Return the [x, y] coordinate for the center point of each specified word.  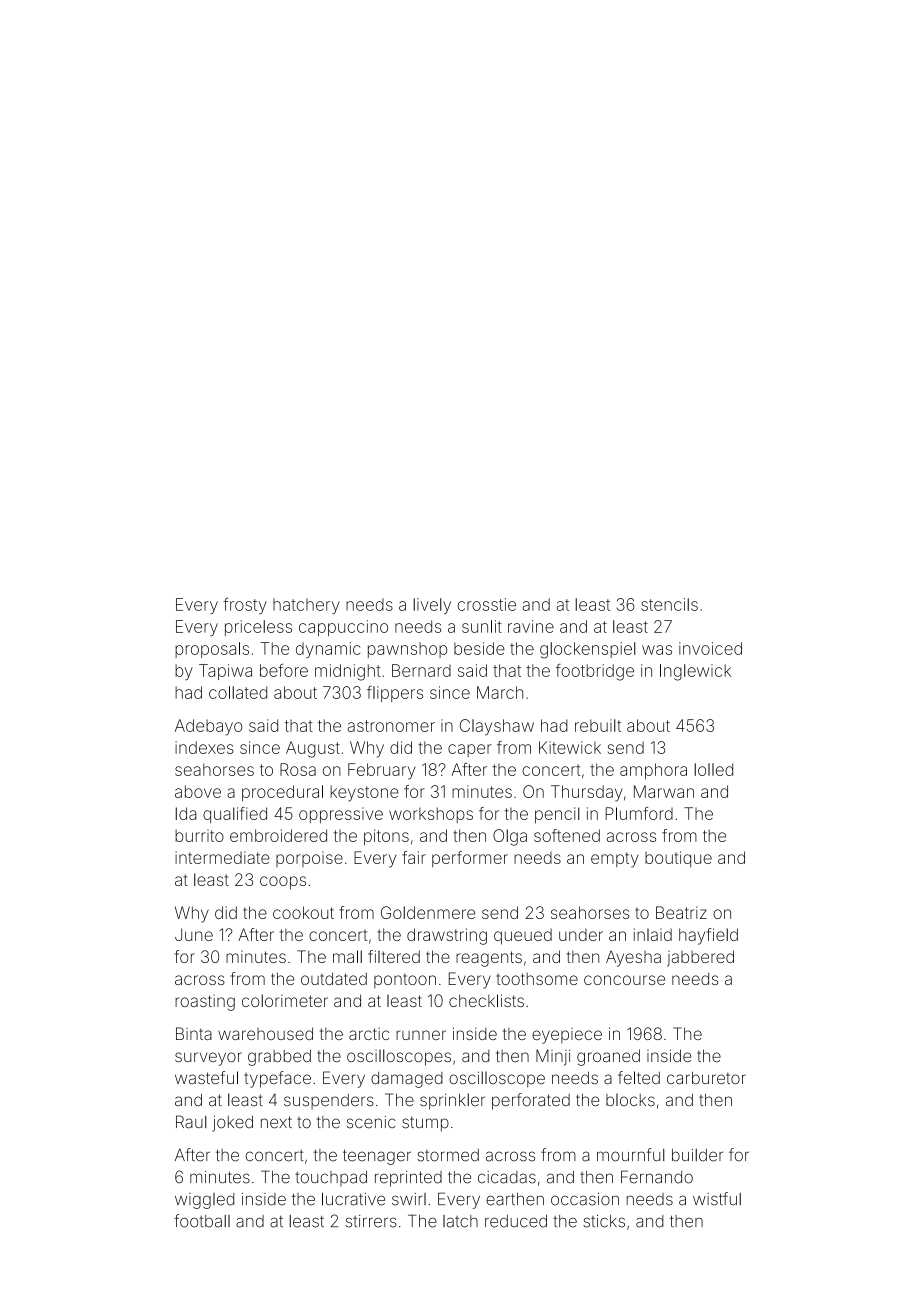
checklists [486, 1000]
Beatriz [681, 912]
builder [697, 1155]
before [284, 670]
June [194, 934]
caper [470, 750]
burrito [199, 835]
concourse [624, 980]
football [202, 1221]
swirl [409, 1199]
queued [523, 937]
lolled [713, 769]
